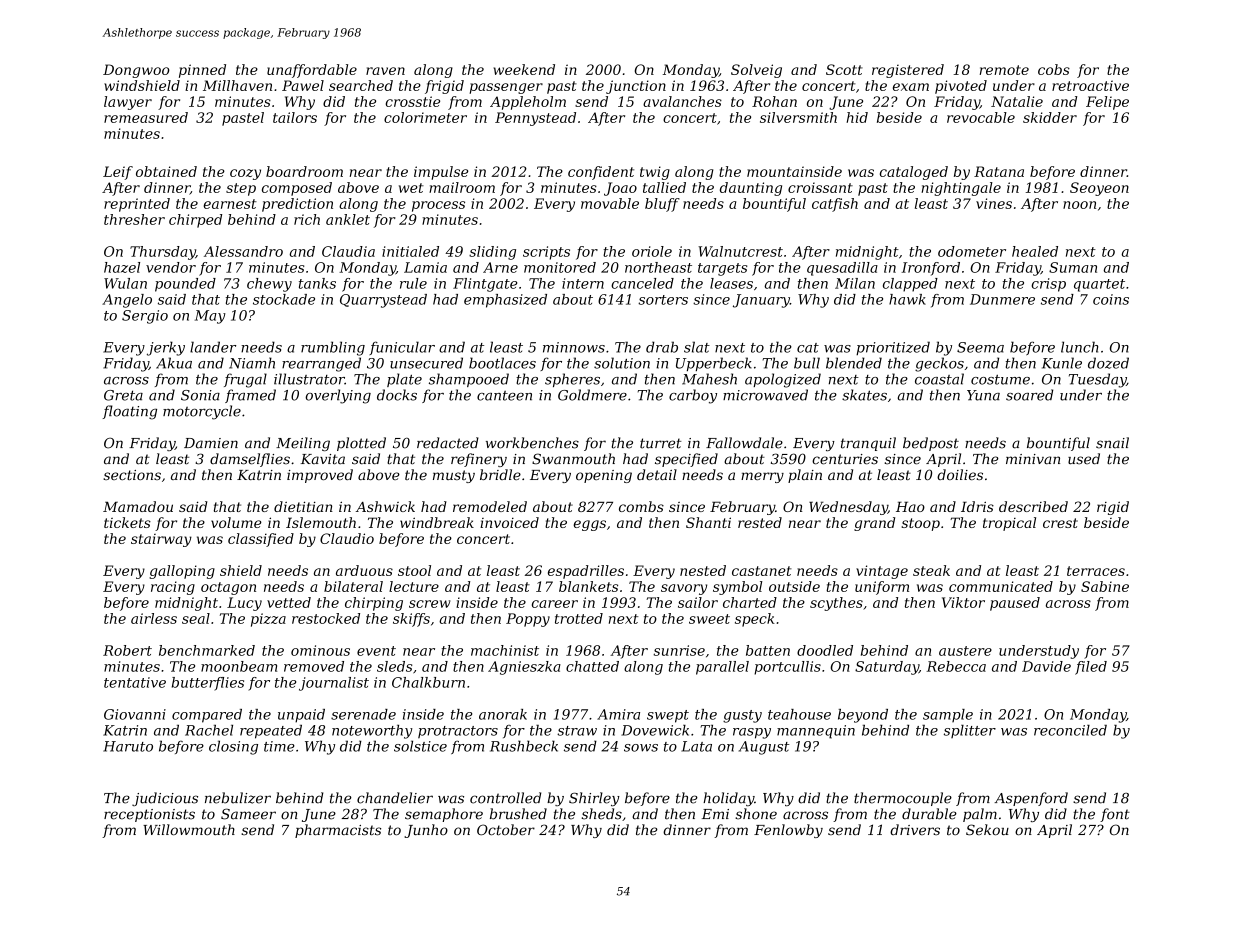 This page has height=952, width=1233. Describe the element at coordinates (756, 71) in the page. I see `Solveig` at that location.
